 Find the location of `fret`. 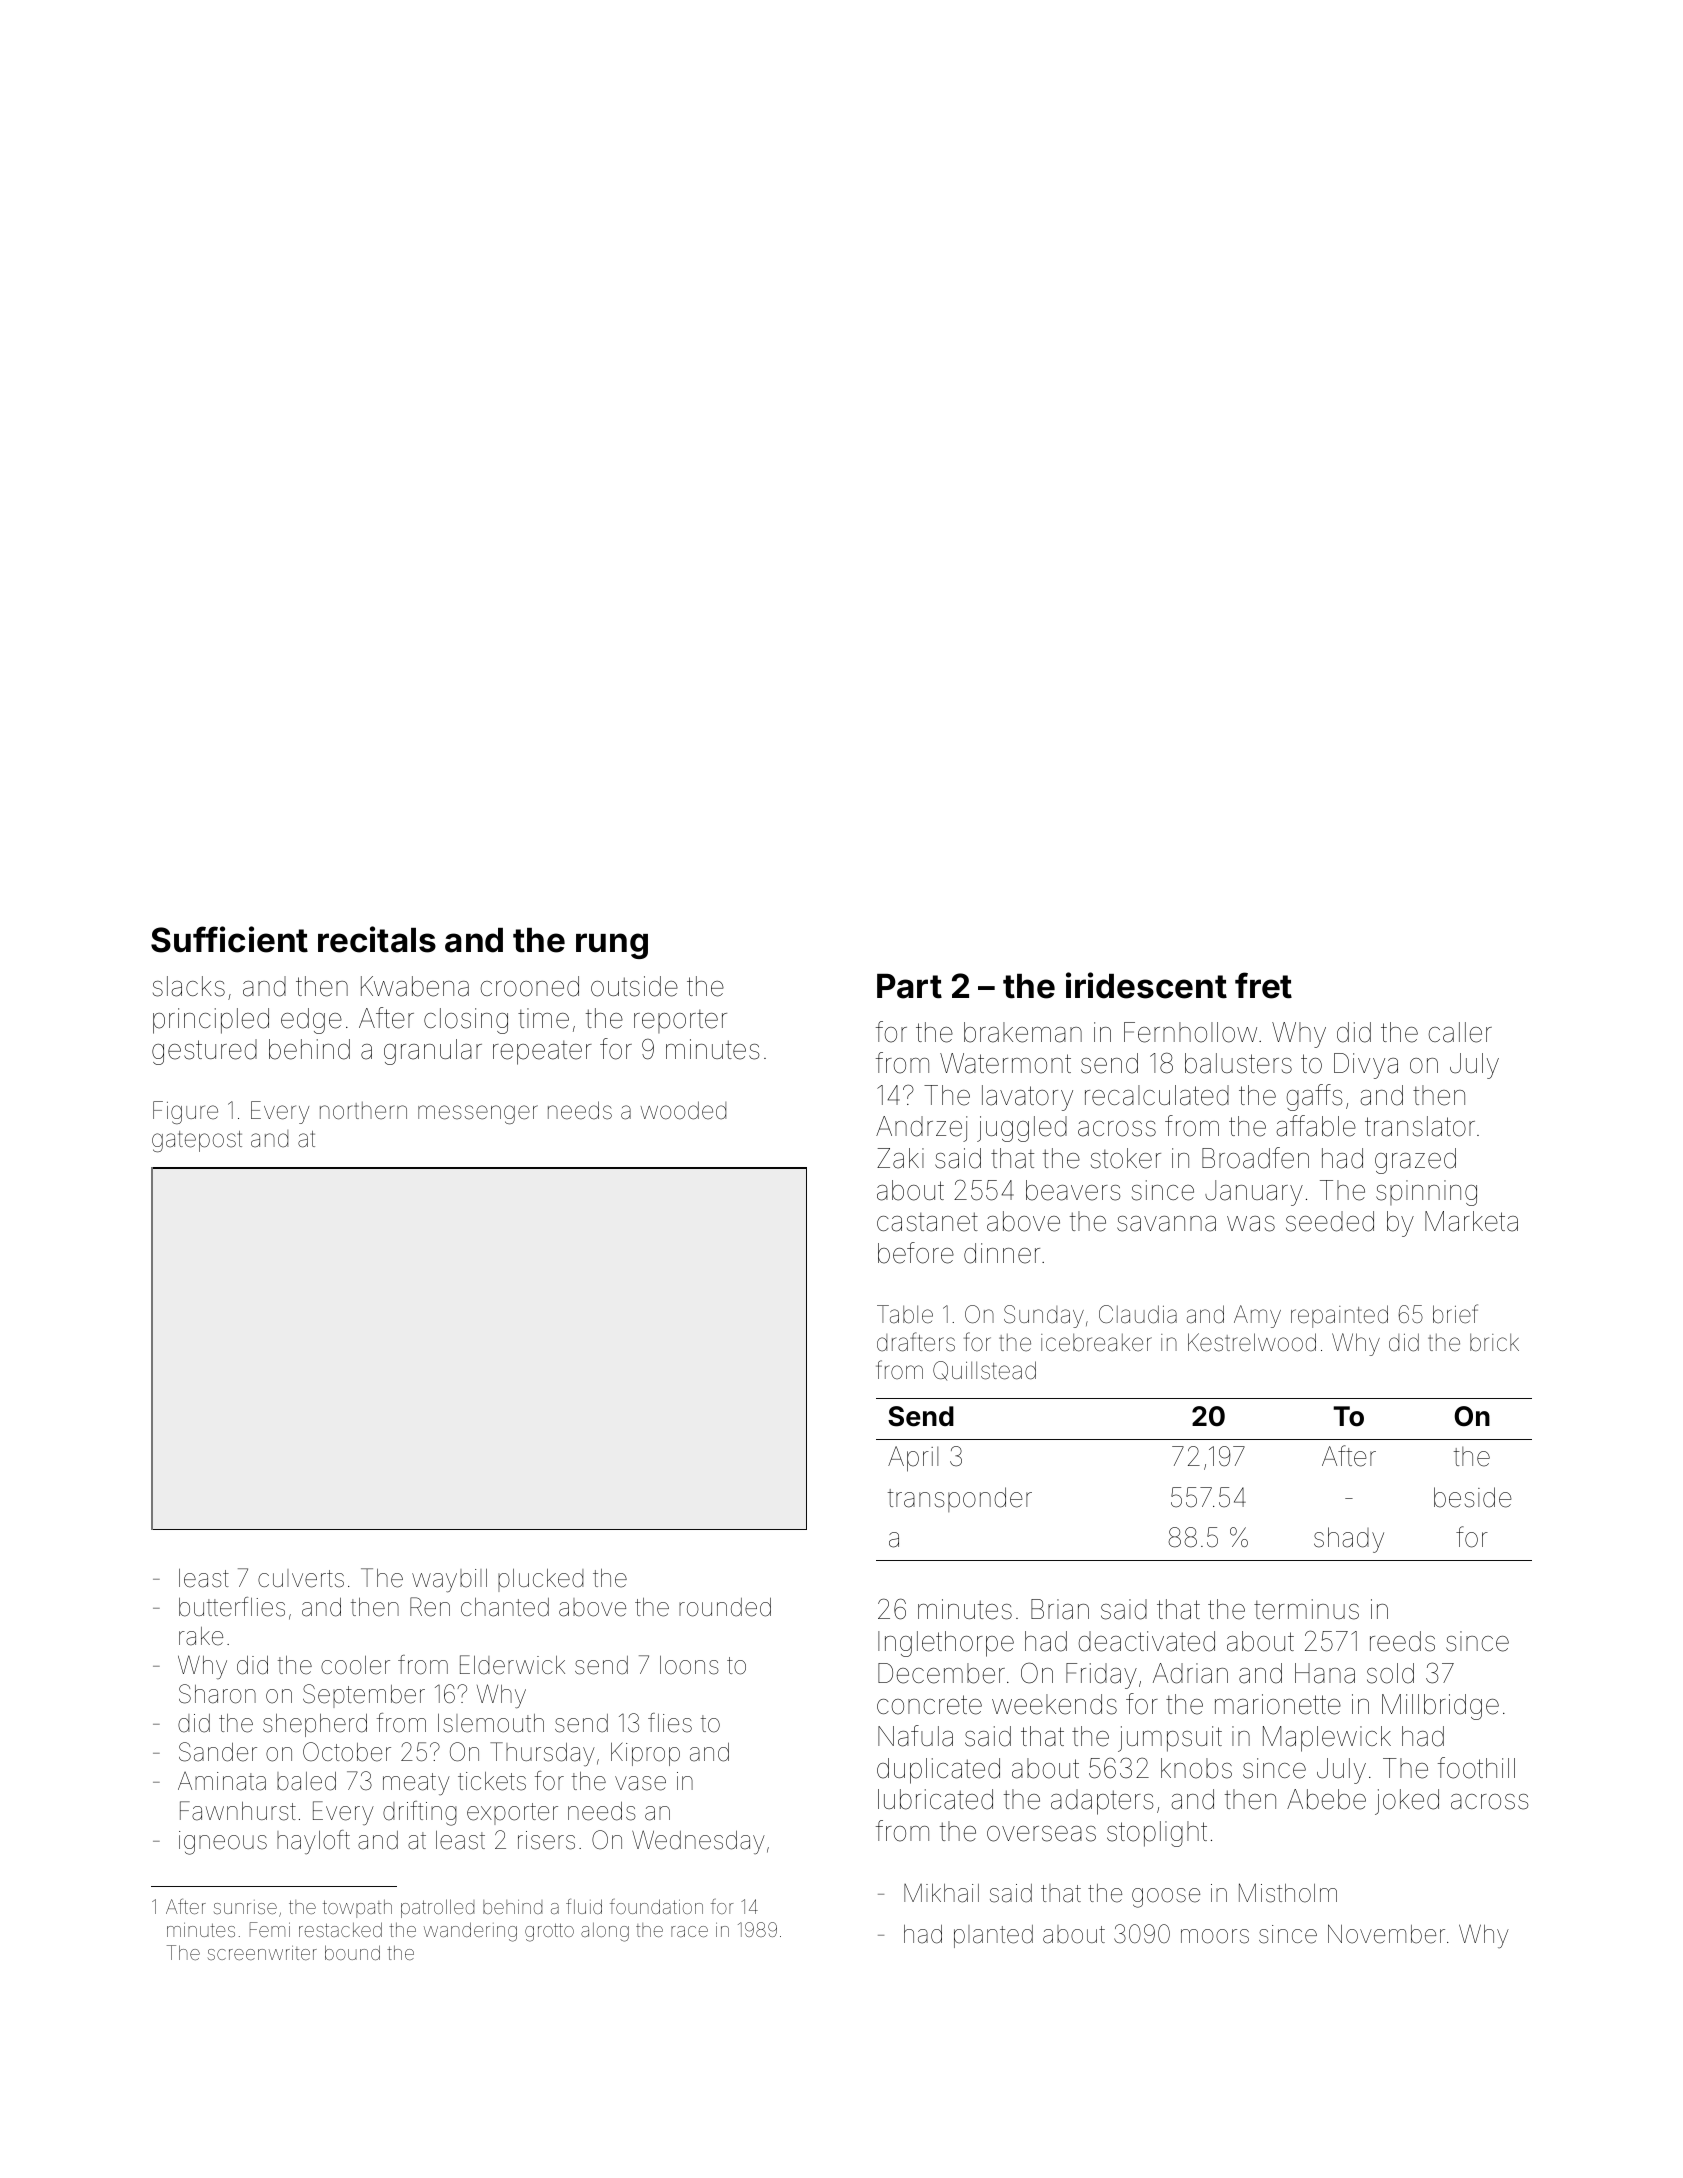

fret is located at coordinates (1263, 985).
